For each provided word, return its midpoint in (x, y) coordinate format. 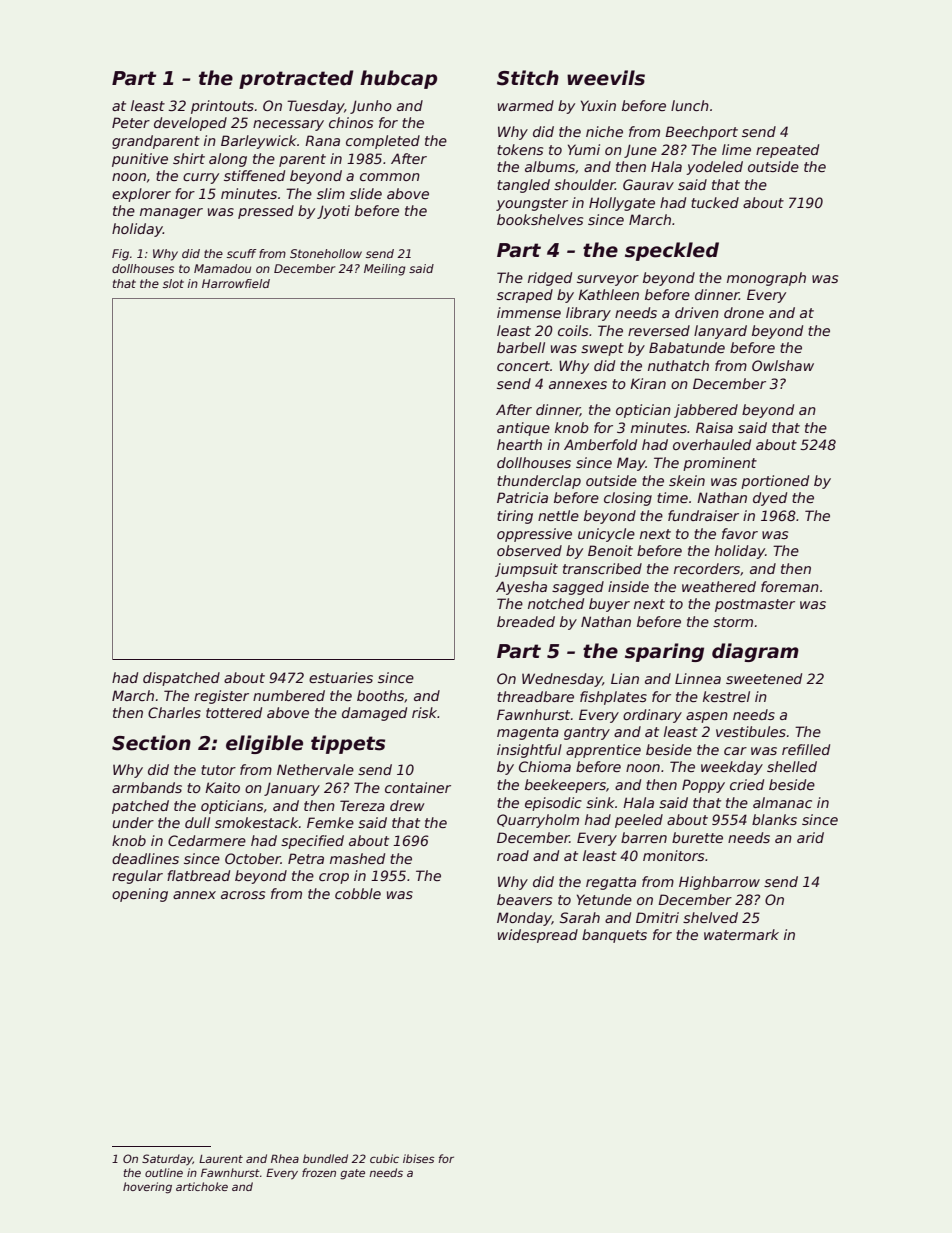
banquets (614, 936)
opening (140, 895)
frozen (319, 1172)
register (221, 697)
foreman (790, 586)
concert (523, 366)
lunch (690, 105)
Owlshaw (783, 365)
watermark (741, 934)
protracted (296, 79)
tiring (515, 517)
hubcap (398, 79)
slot (173, 283)
